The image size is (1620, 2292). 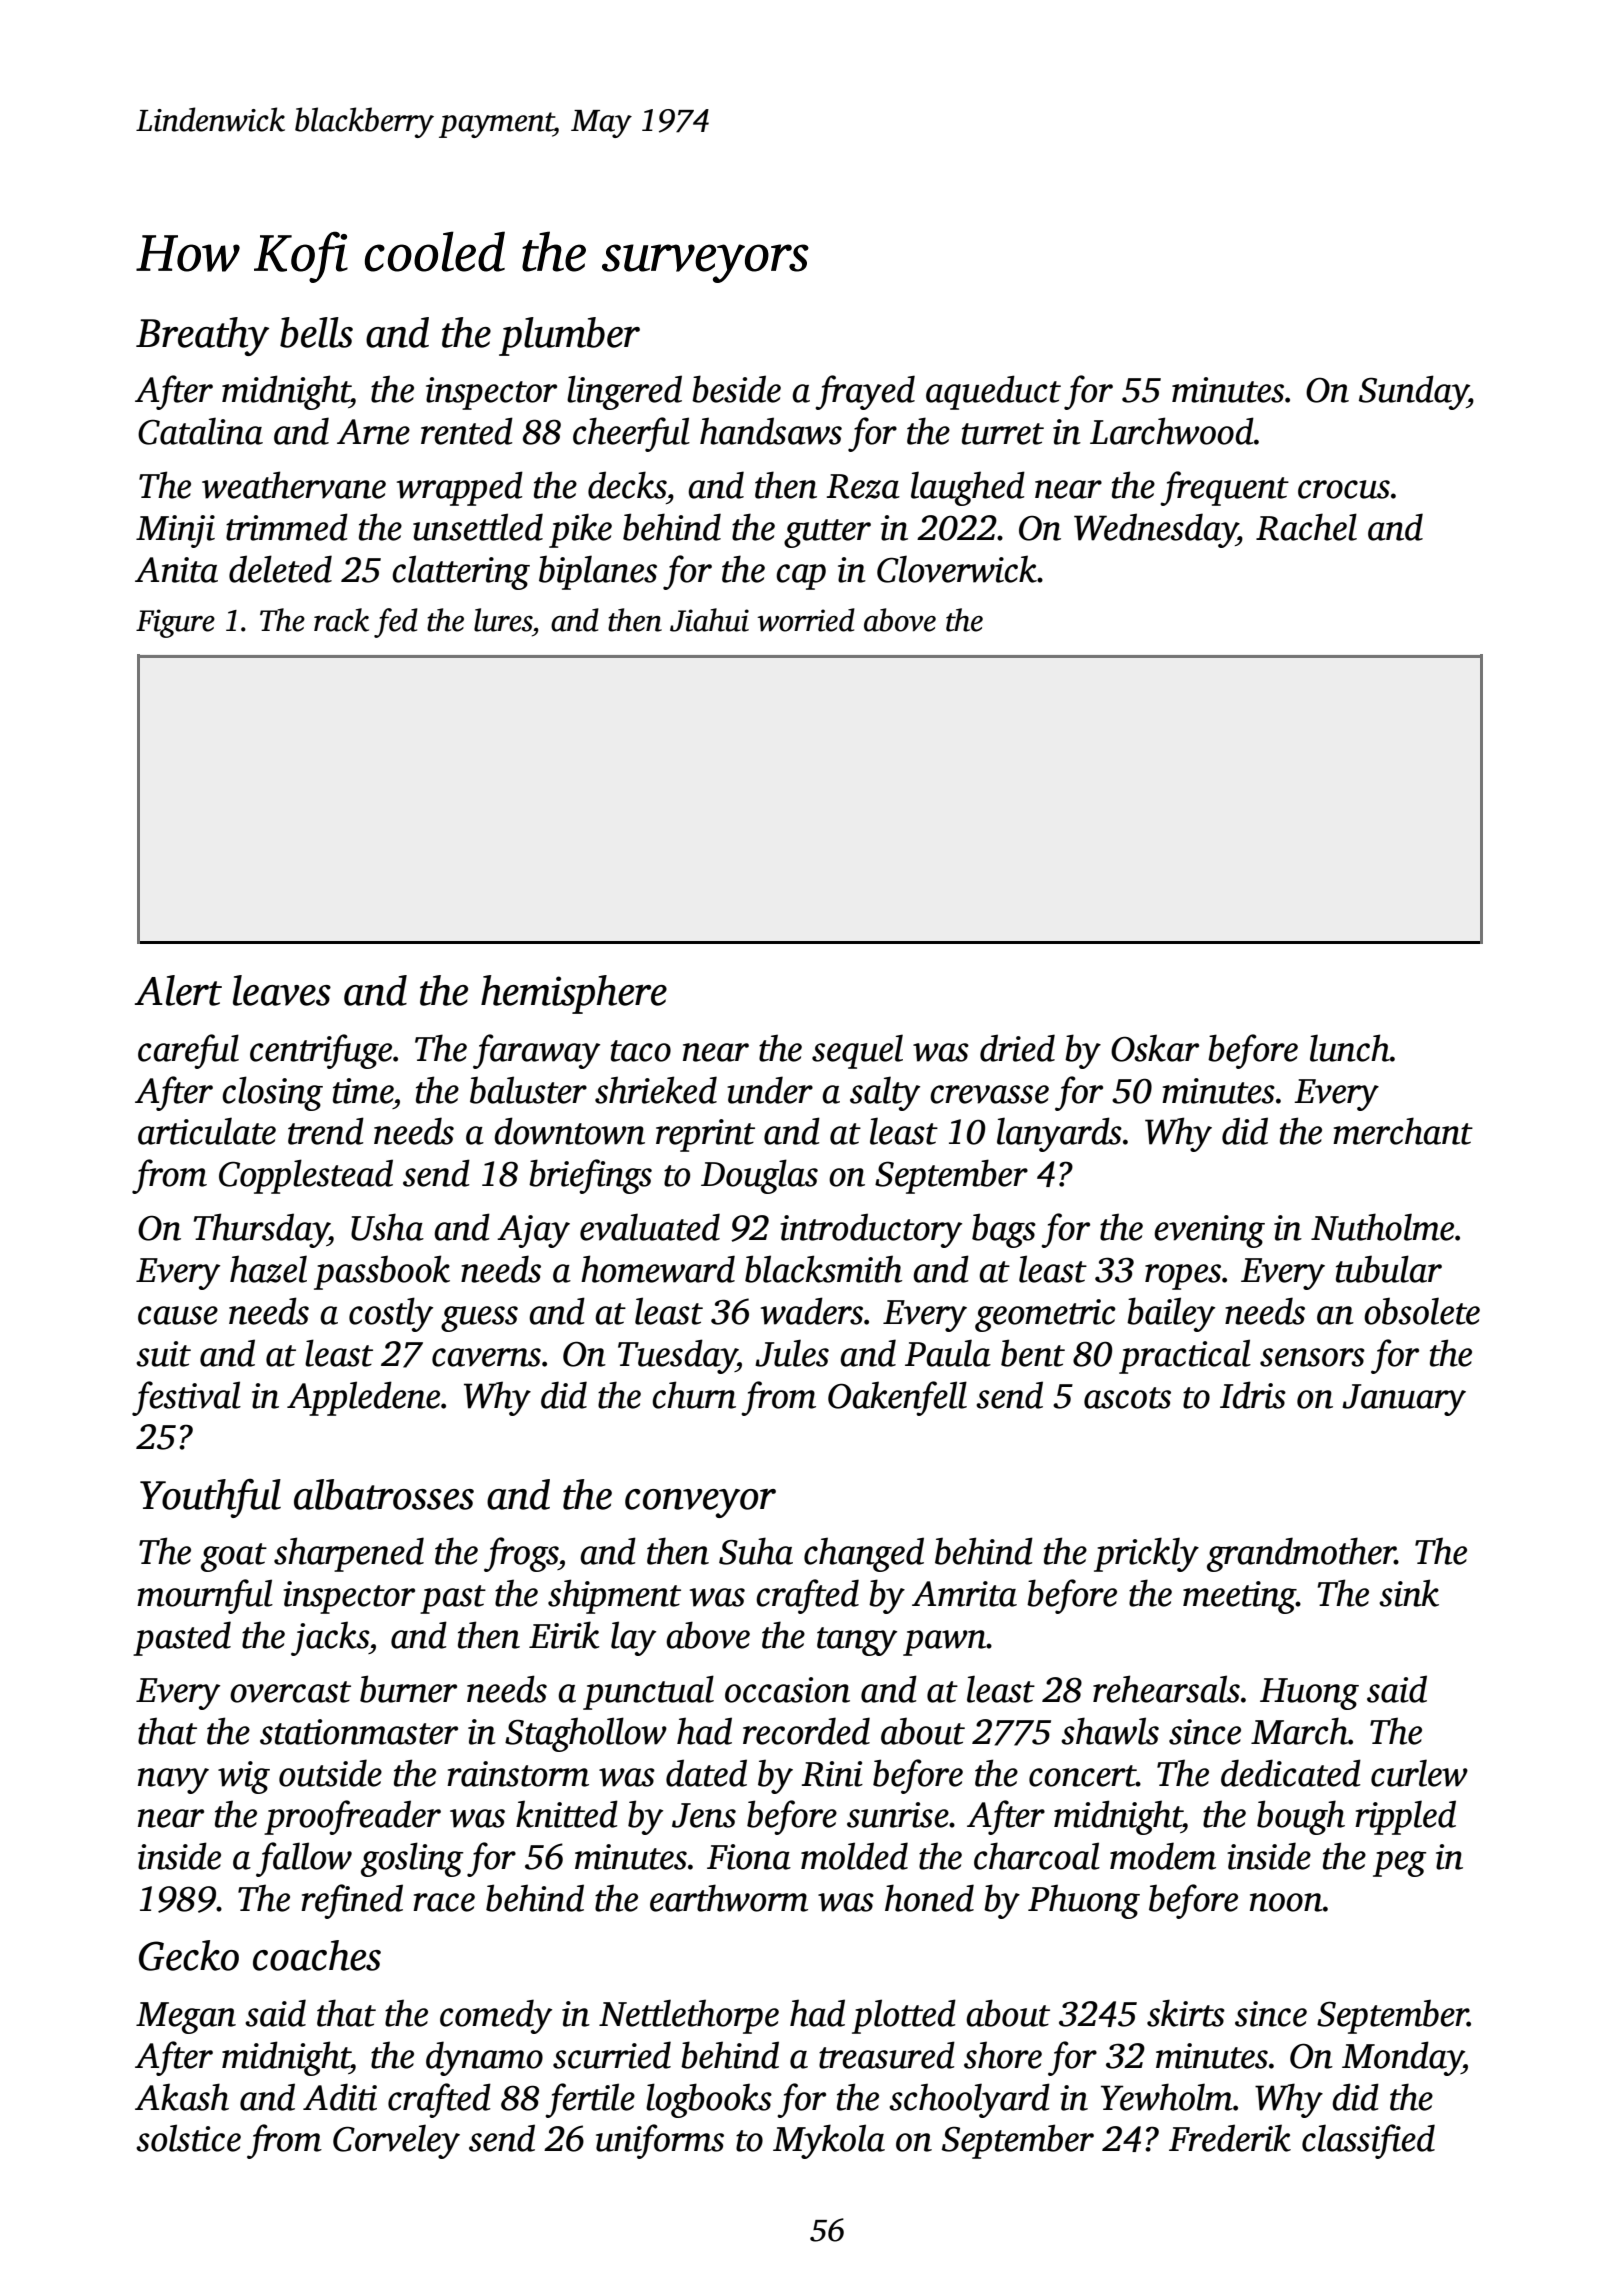 What do you see at coordinates (989, 1094) in the image?
I see `crevasse` at bounding box center [989, 1094].
